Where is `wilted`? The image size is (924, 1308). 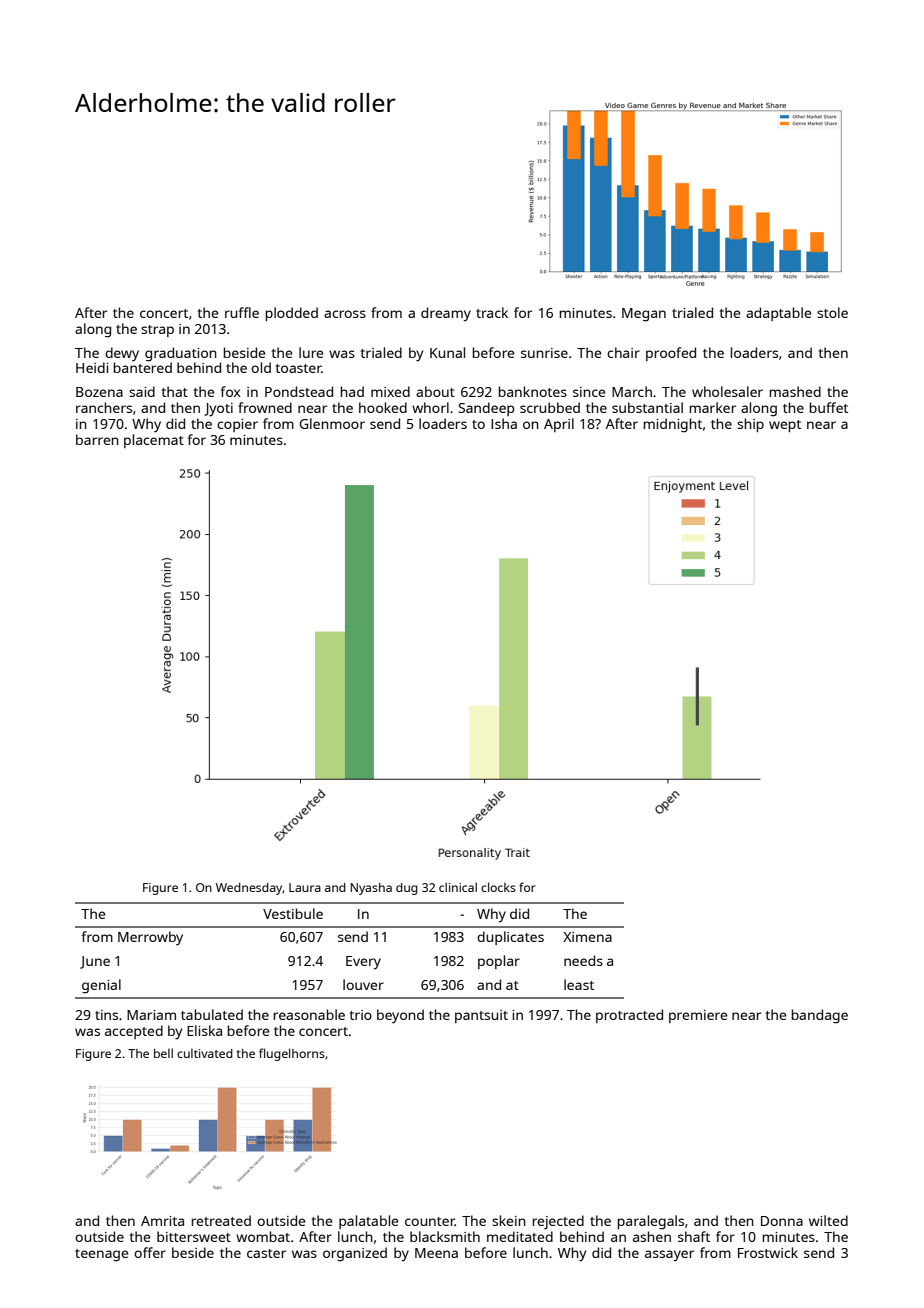
wilted is located at coordinates (828, 1220).
